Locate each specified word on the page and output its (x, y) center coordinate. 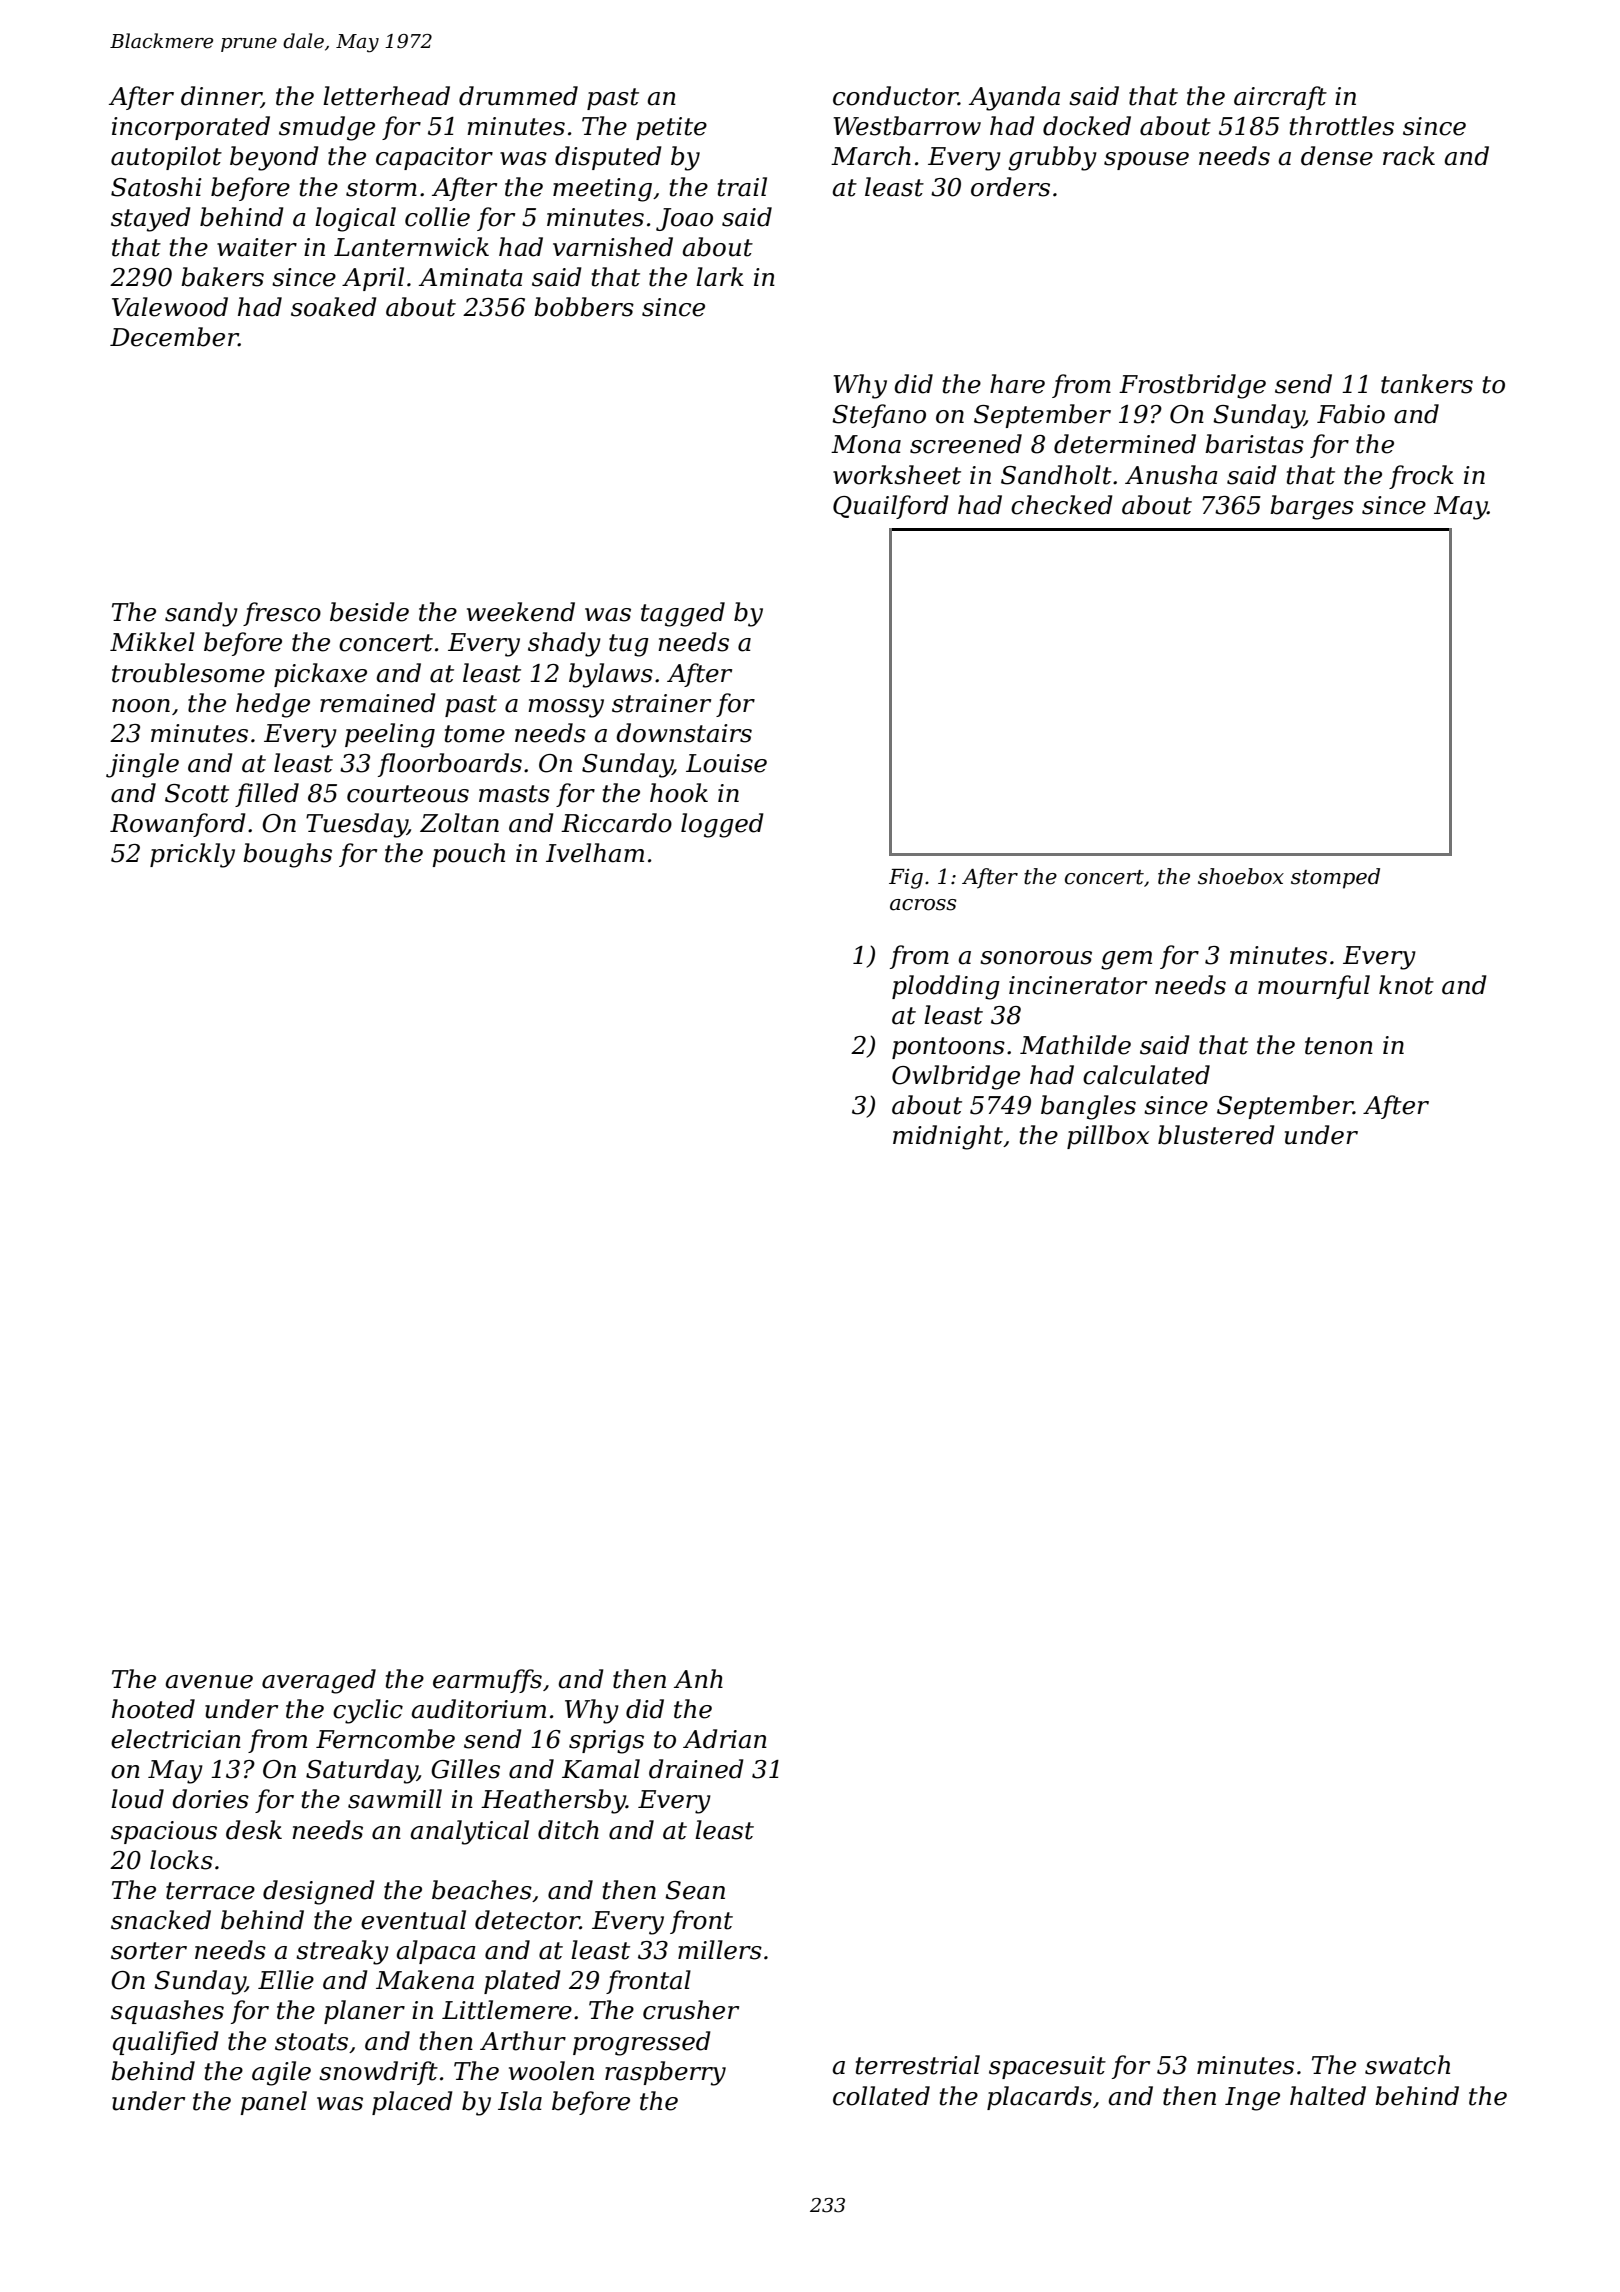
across (923, 905)
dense (1337, 156)
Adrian (725, 1739)
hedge (273, 705)
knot (1406, 985)
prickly (192, 855)
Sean (695, 1890)
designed (319, 1892)
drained (696, 1769)
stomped (1335, 878)
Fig (906, 879)
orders (1010, 187)
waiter (257, 247)
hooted (153, 1709)
